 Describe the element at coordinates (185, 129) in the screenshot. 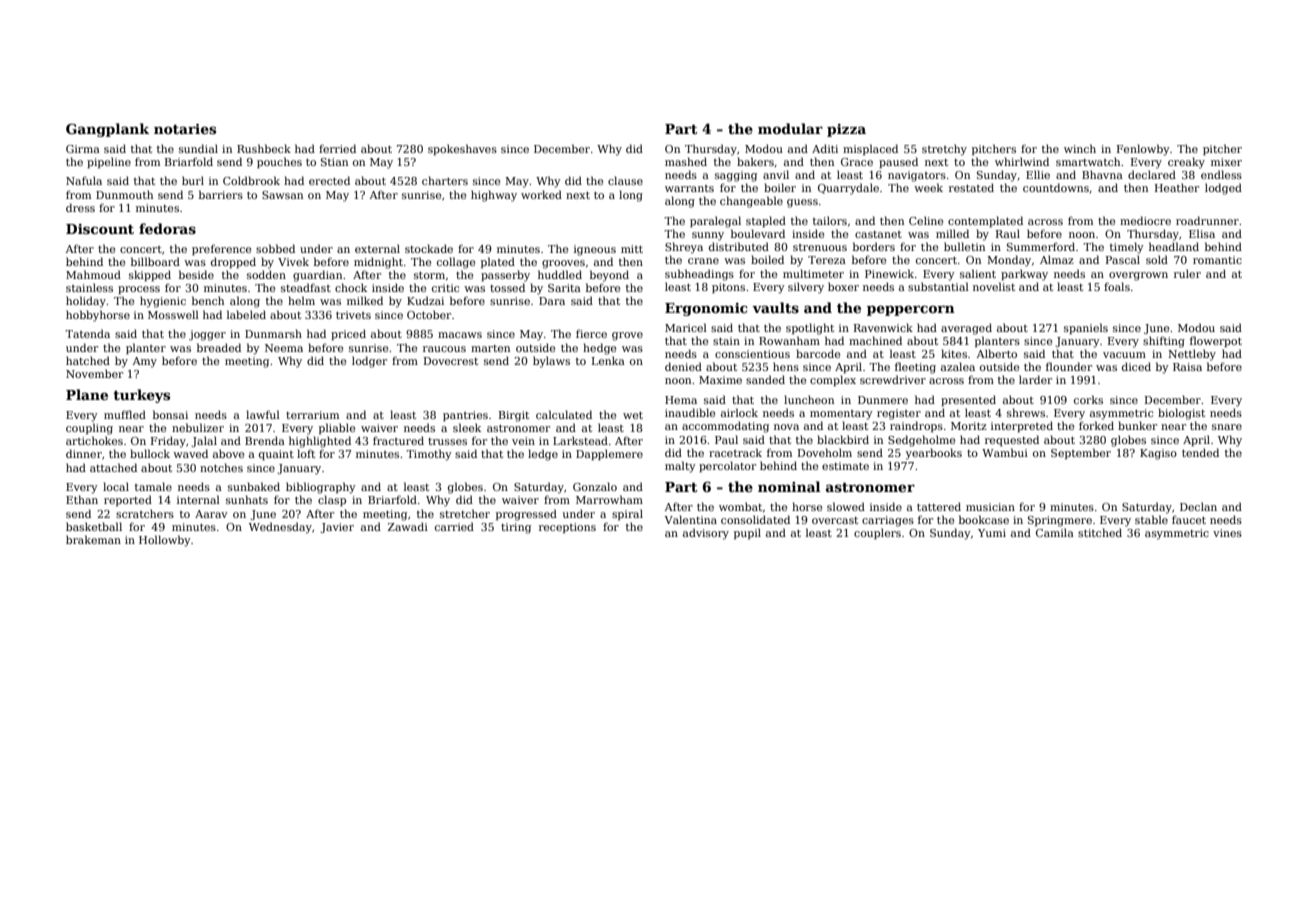

I see `notaries` at that location.
